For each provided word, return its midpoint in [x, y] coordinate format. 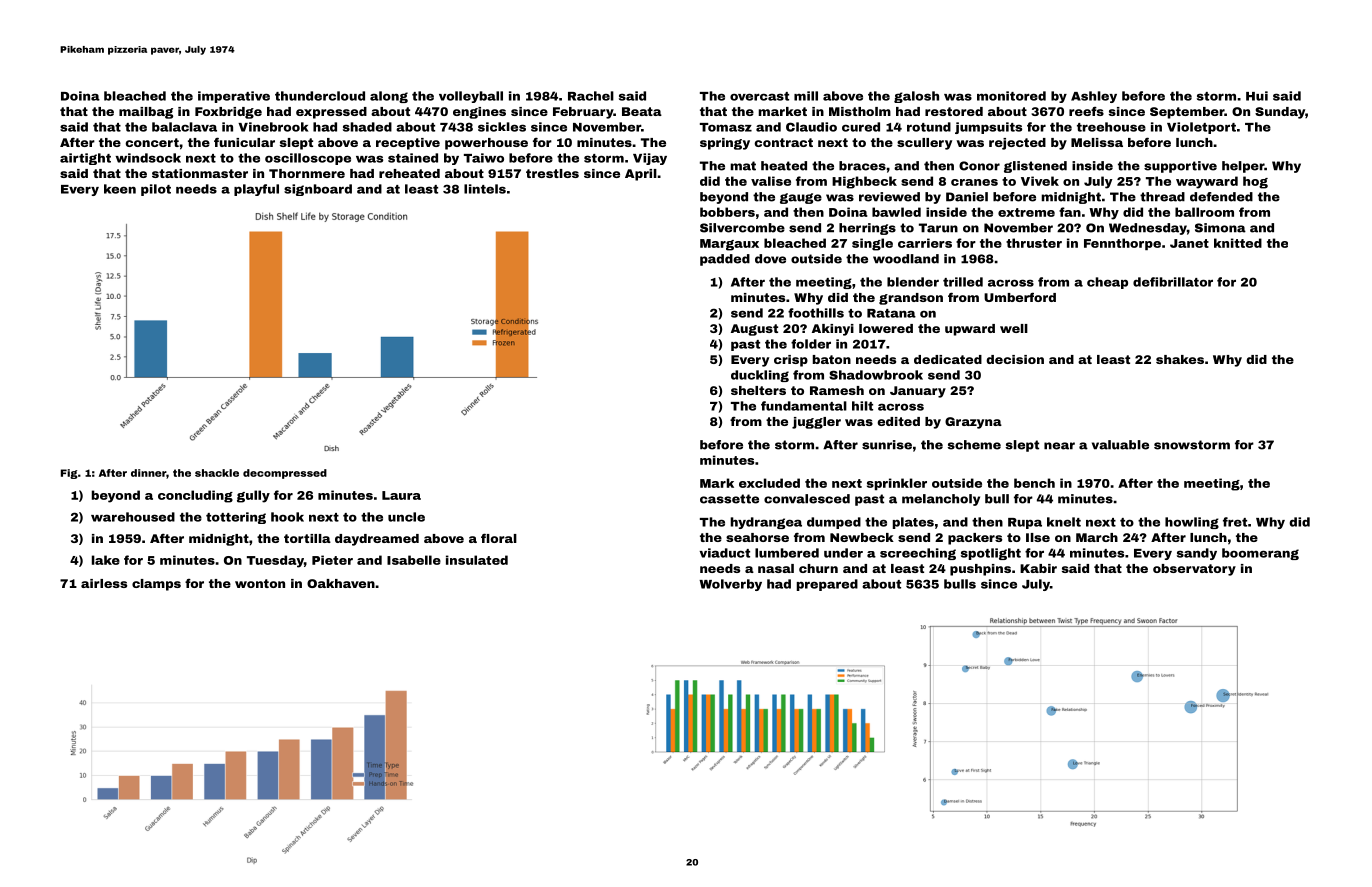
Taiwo [484, 158]
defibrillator [1173, 282]
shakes [1180, 359]
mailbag [146, 113]
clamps [156, 585]
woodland [906, 259]
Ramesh [837, 390]
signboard [318, 190]
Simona [1220, 228]
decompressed [285, 474]
